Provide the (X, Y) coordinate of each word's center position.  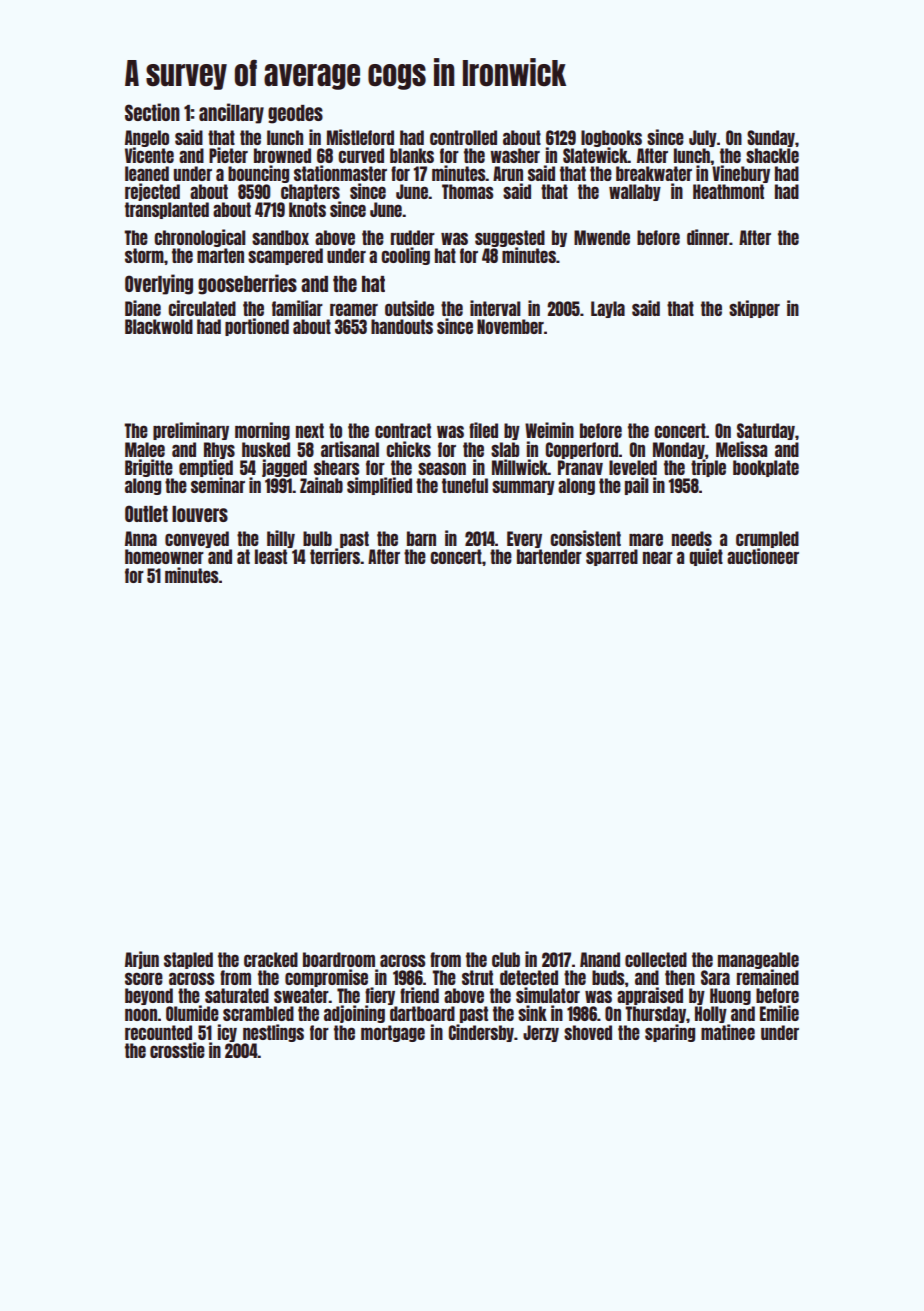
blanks (412, 155)
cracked (271, 959)
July (703, 138)
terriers (335, 556)
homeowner (164, 556)
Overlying (159, 284)
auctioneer (763, 556)
